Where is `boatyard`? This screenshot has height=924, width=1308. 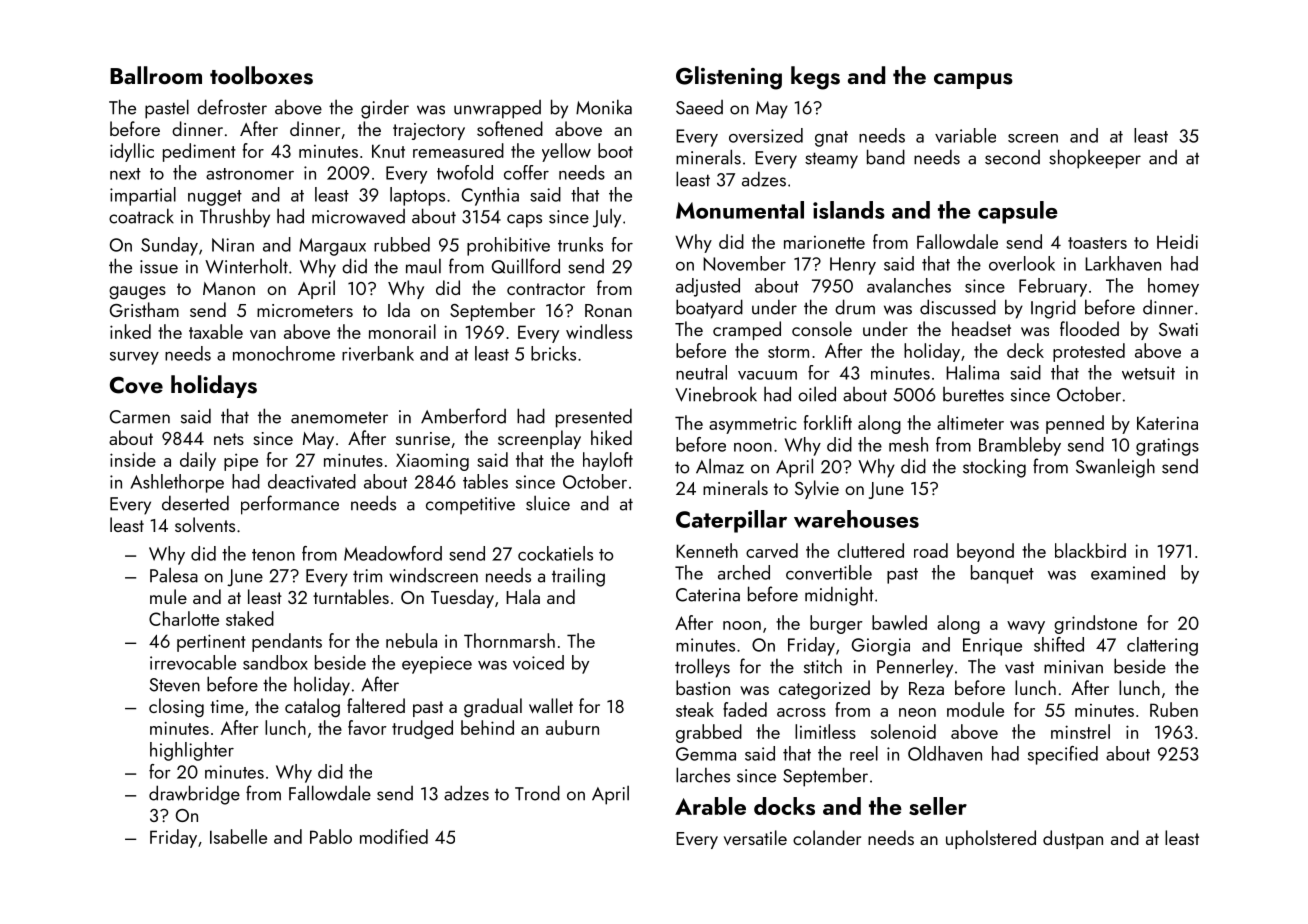
boatyard is located at coordinates (709, 309).
